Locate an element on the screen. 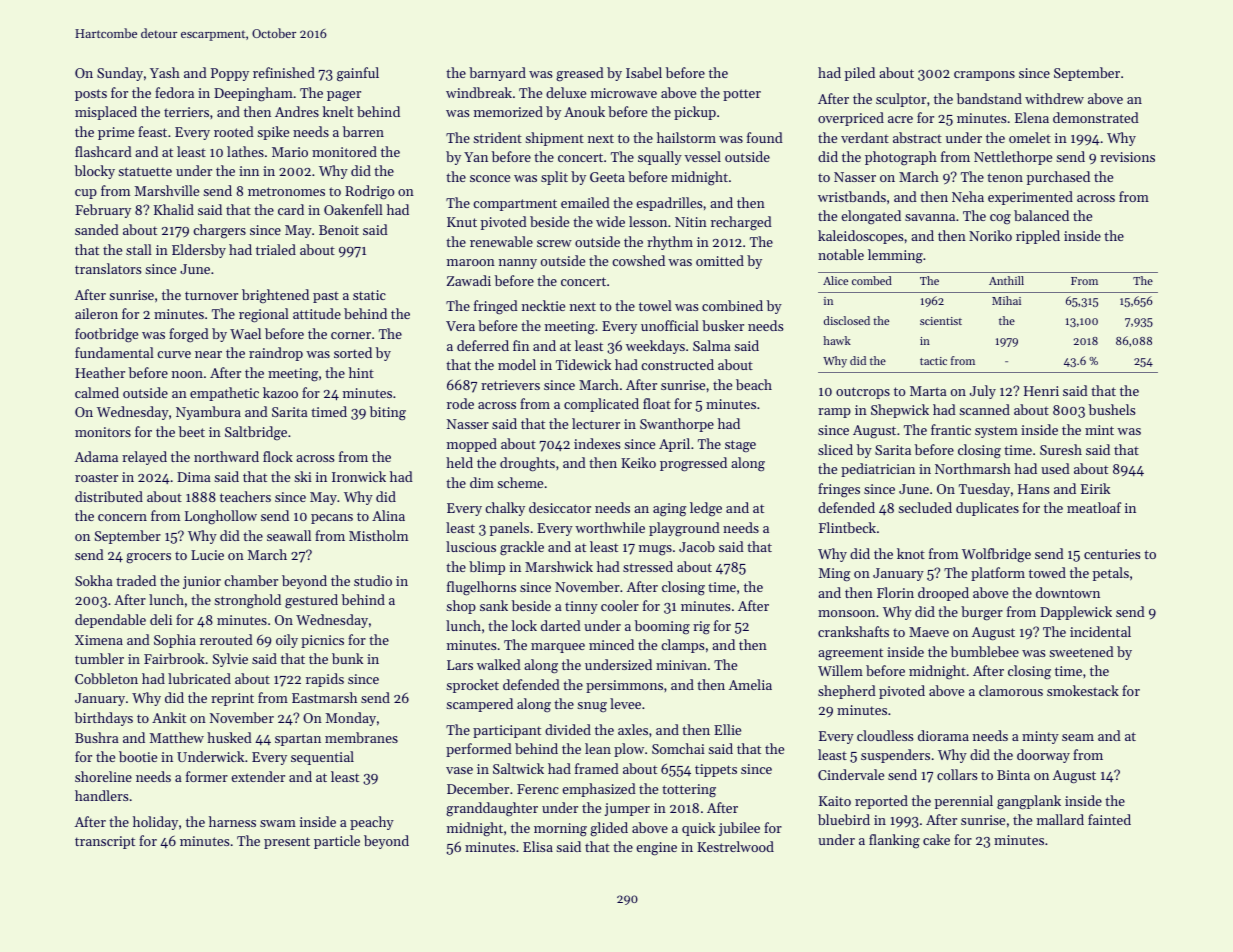 This screenshot has height=952, width=1233. calmed is located at coordinates (97, 392).
